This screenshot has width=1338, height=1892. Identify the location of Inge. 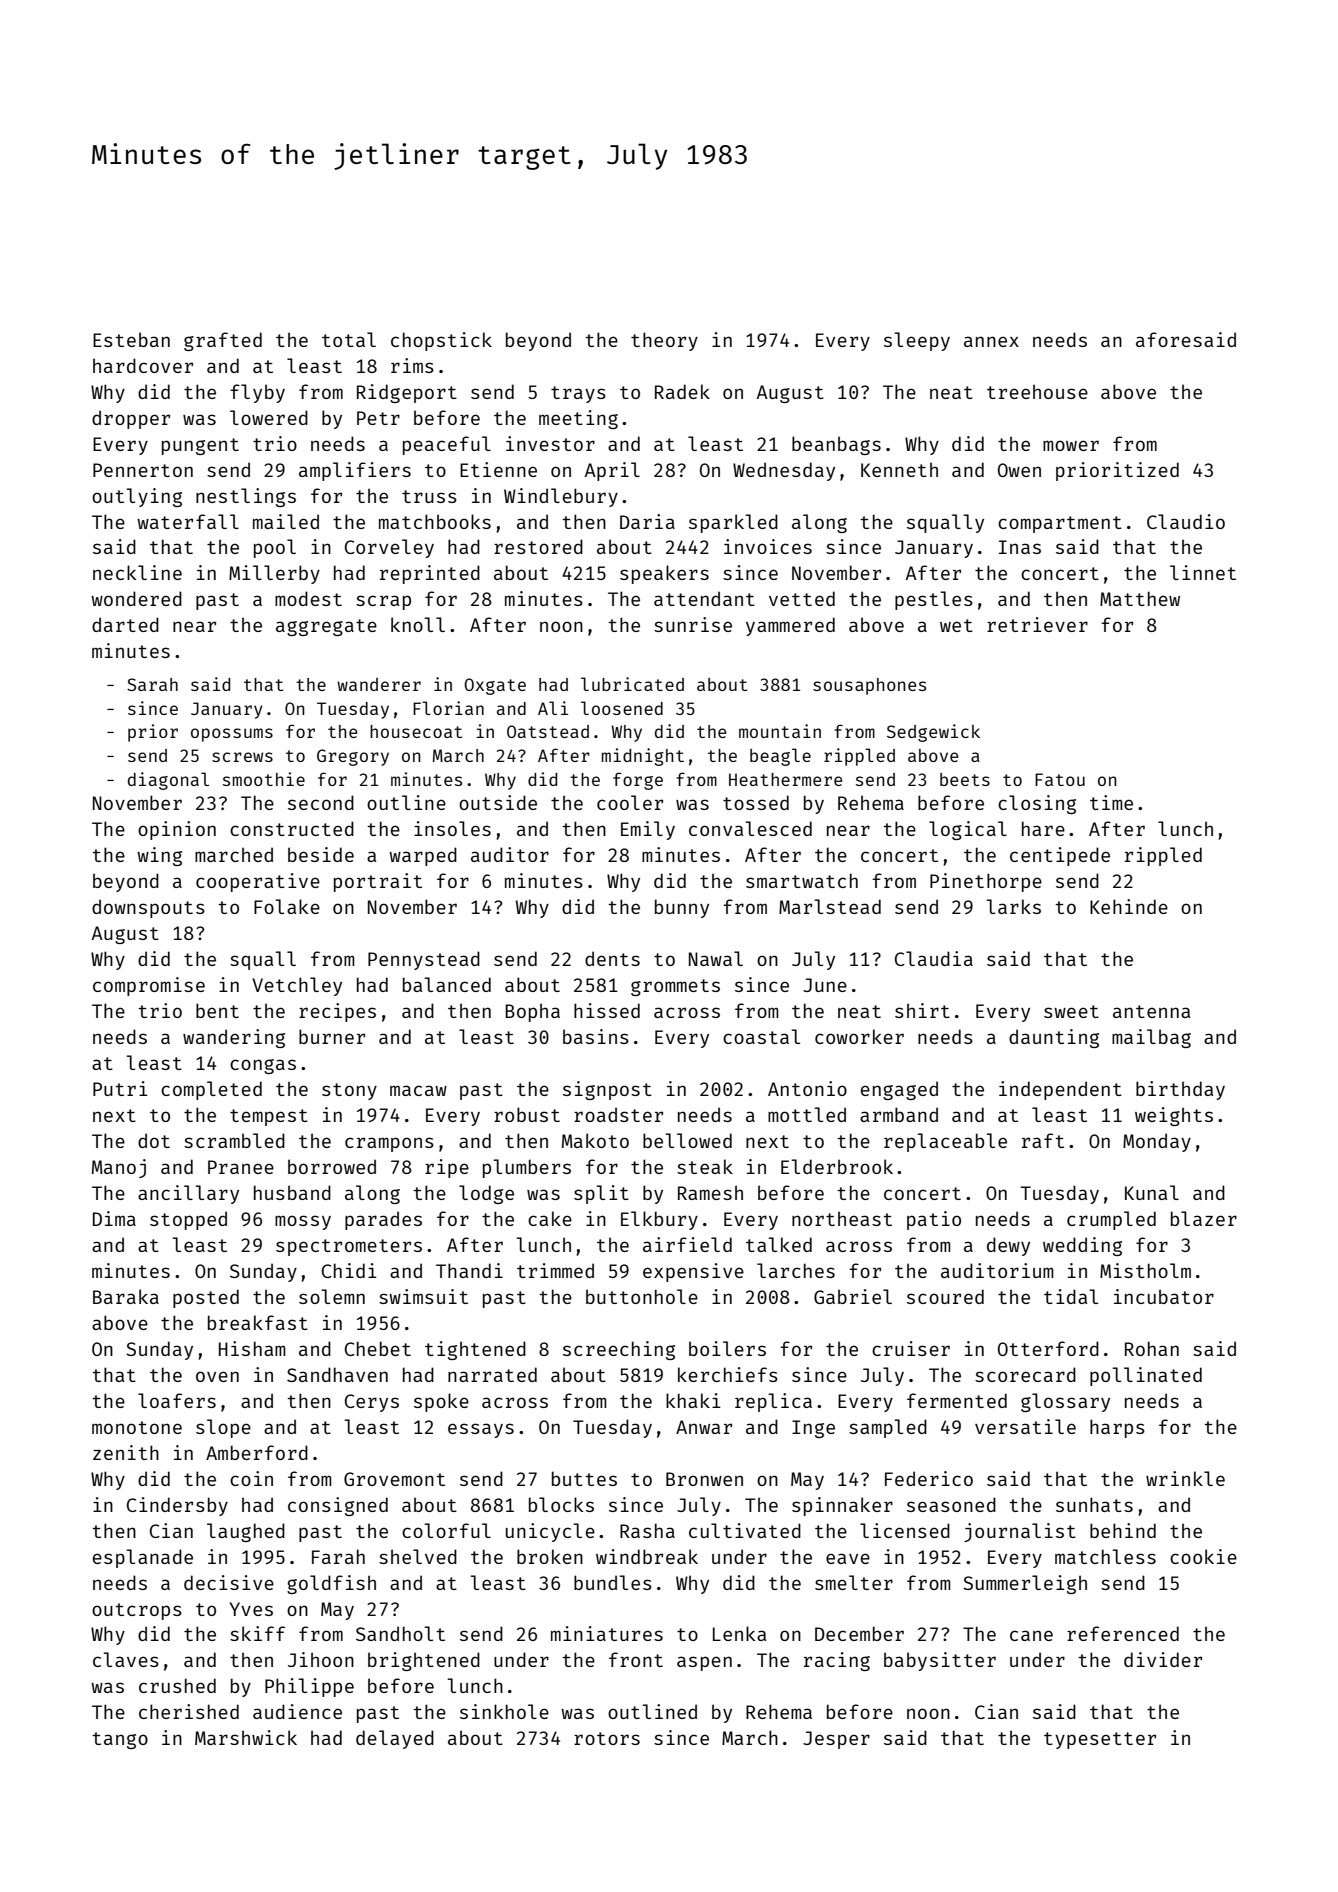
(813, 1429).
